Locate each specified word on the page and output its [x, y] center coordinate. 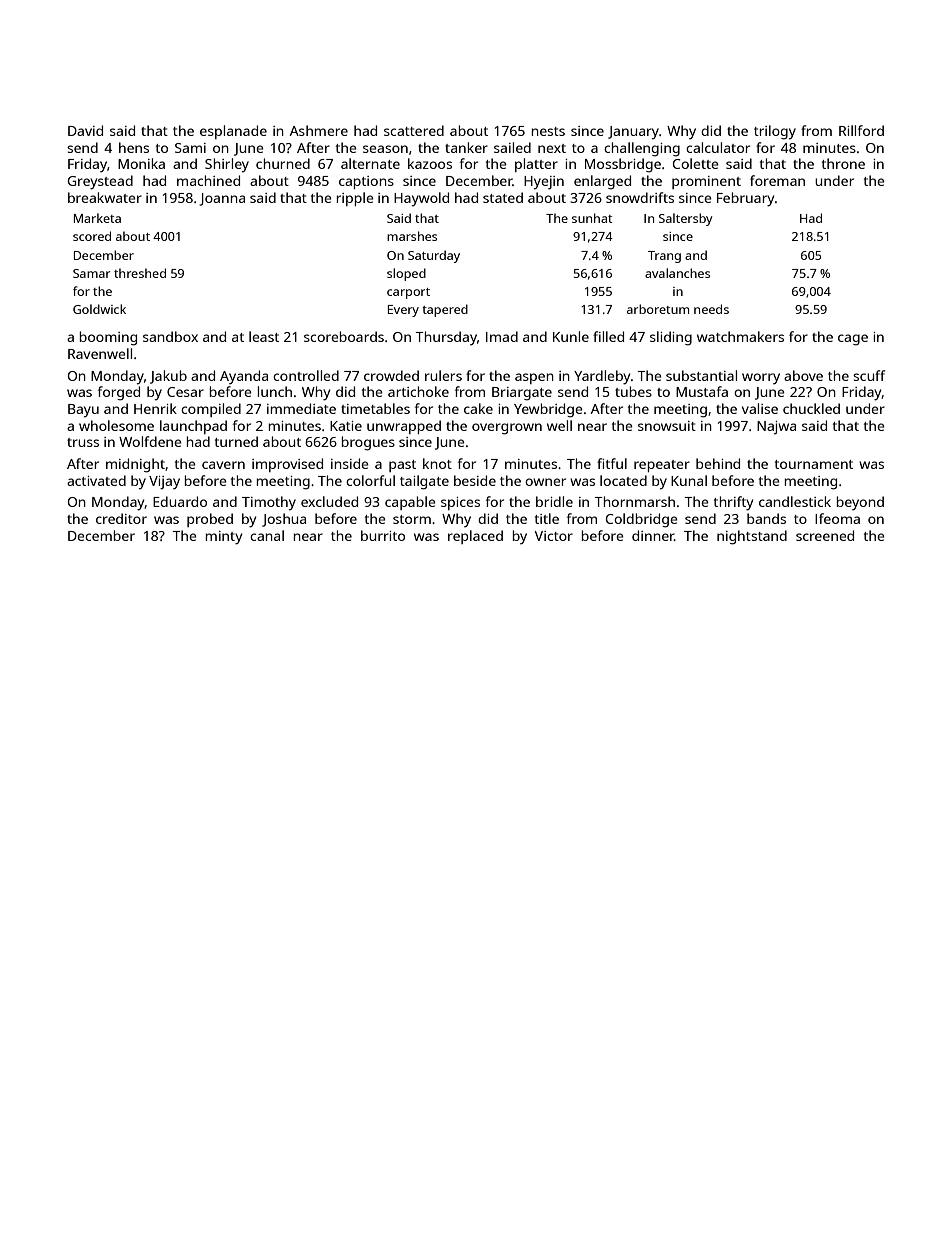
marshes [412, 236]
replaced [475, 537]
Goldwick [99, 309]
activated [96, 480]
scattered [414, 130]
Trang [664, 257]
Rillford [861, 130]
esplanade [233, 132]
